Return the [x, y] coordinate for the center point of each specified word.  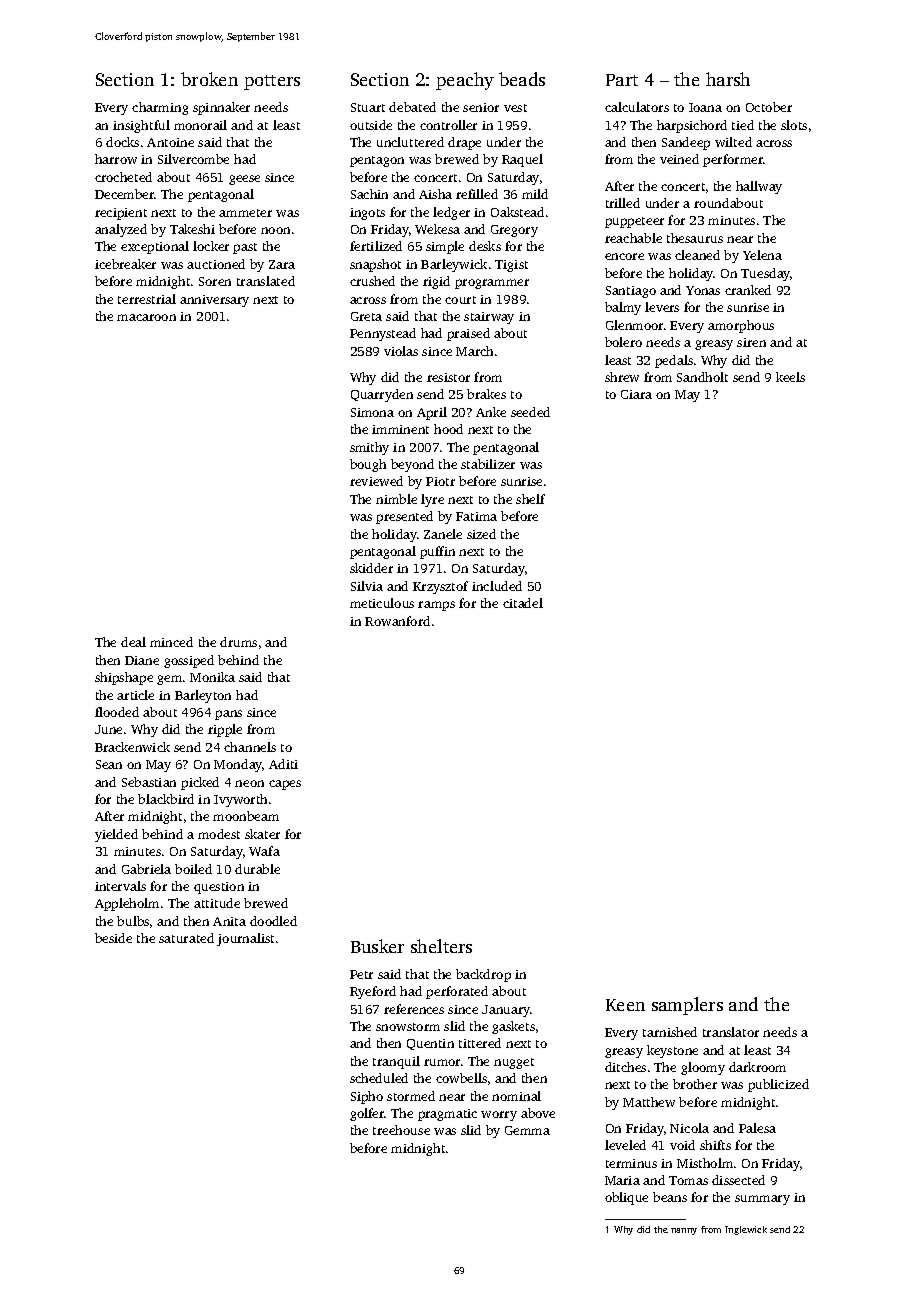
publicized [778, 1085]
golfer [367, 1114]
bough [368, 465]
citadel [523, 603]
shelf [530, 499]
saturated [186, 938]
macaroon [146, 317]
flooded [117, 712]
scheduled [379, 1078]
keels [790, 377]
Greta [366, 316]
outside [371, 125]
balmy [623, 308]
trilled [623, 203]
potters [272, 82]
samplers [687, 1006]
